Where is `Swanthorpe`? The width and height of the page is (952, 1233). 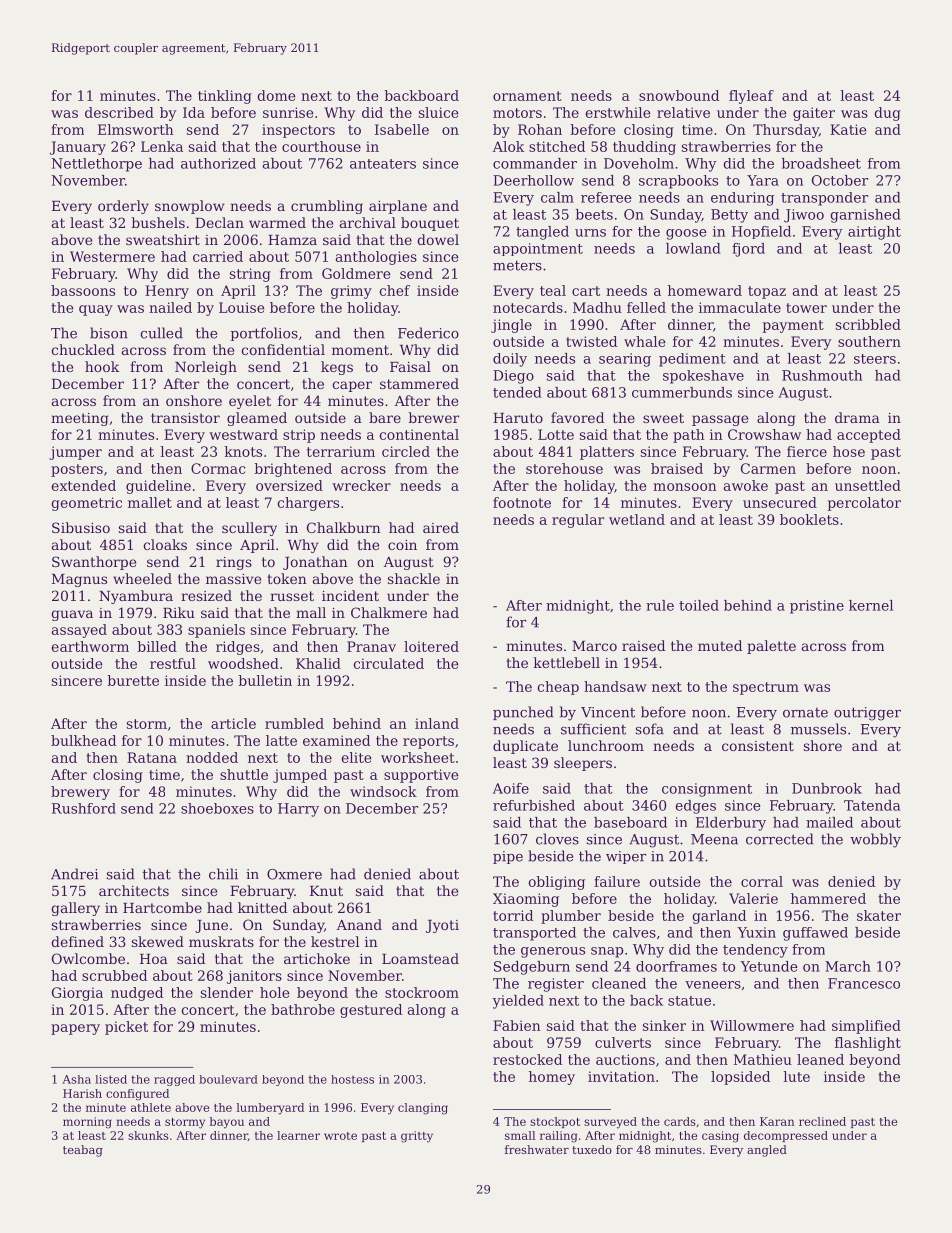
Swanthorpe is located at coordinates (94, 563).
